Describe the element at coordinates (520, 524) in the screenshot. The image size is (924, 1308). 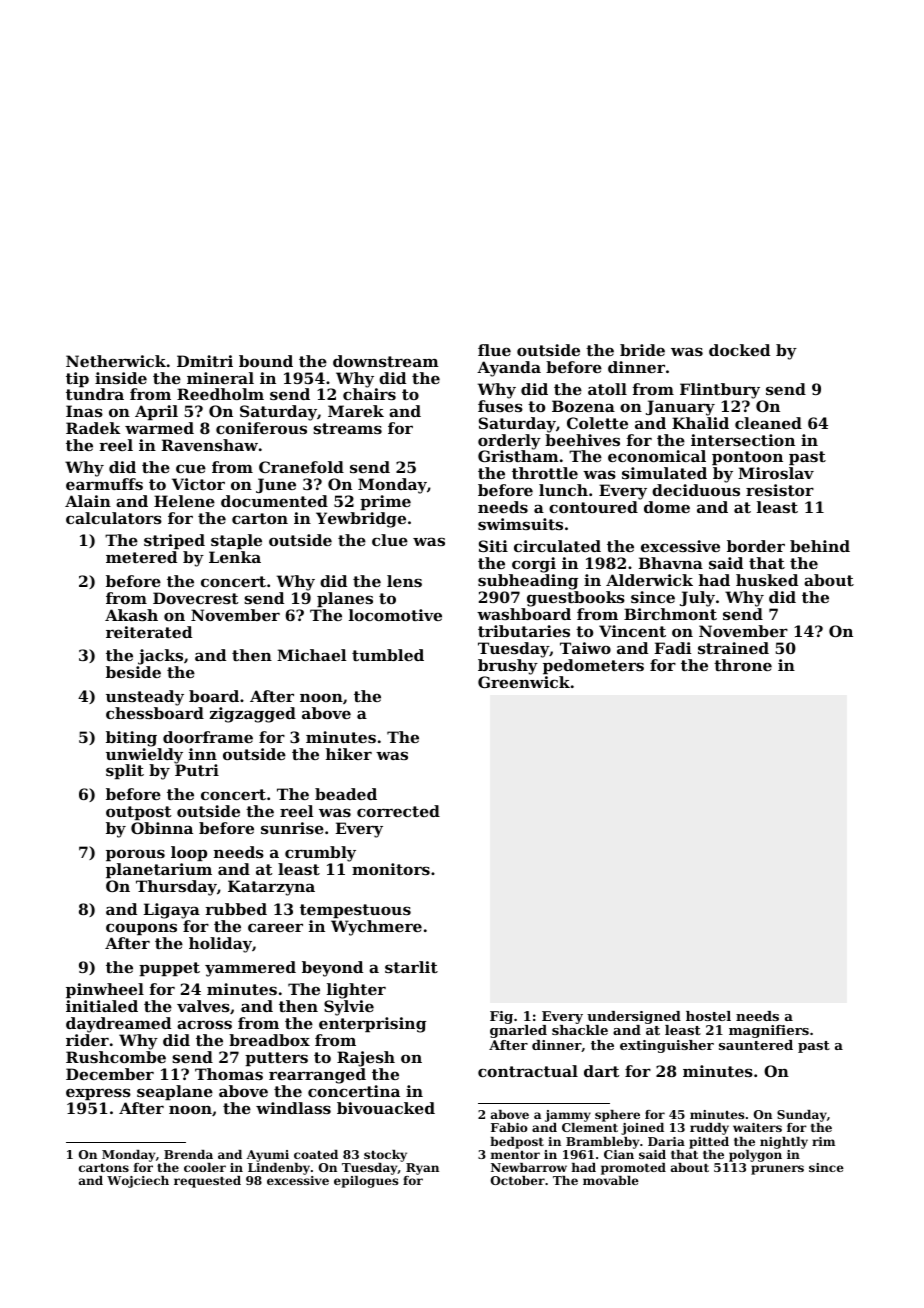
I see `swimsuits` at that location.
